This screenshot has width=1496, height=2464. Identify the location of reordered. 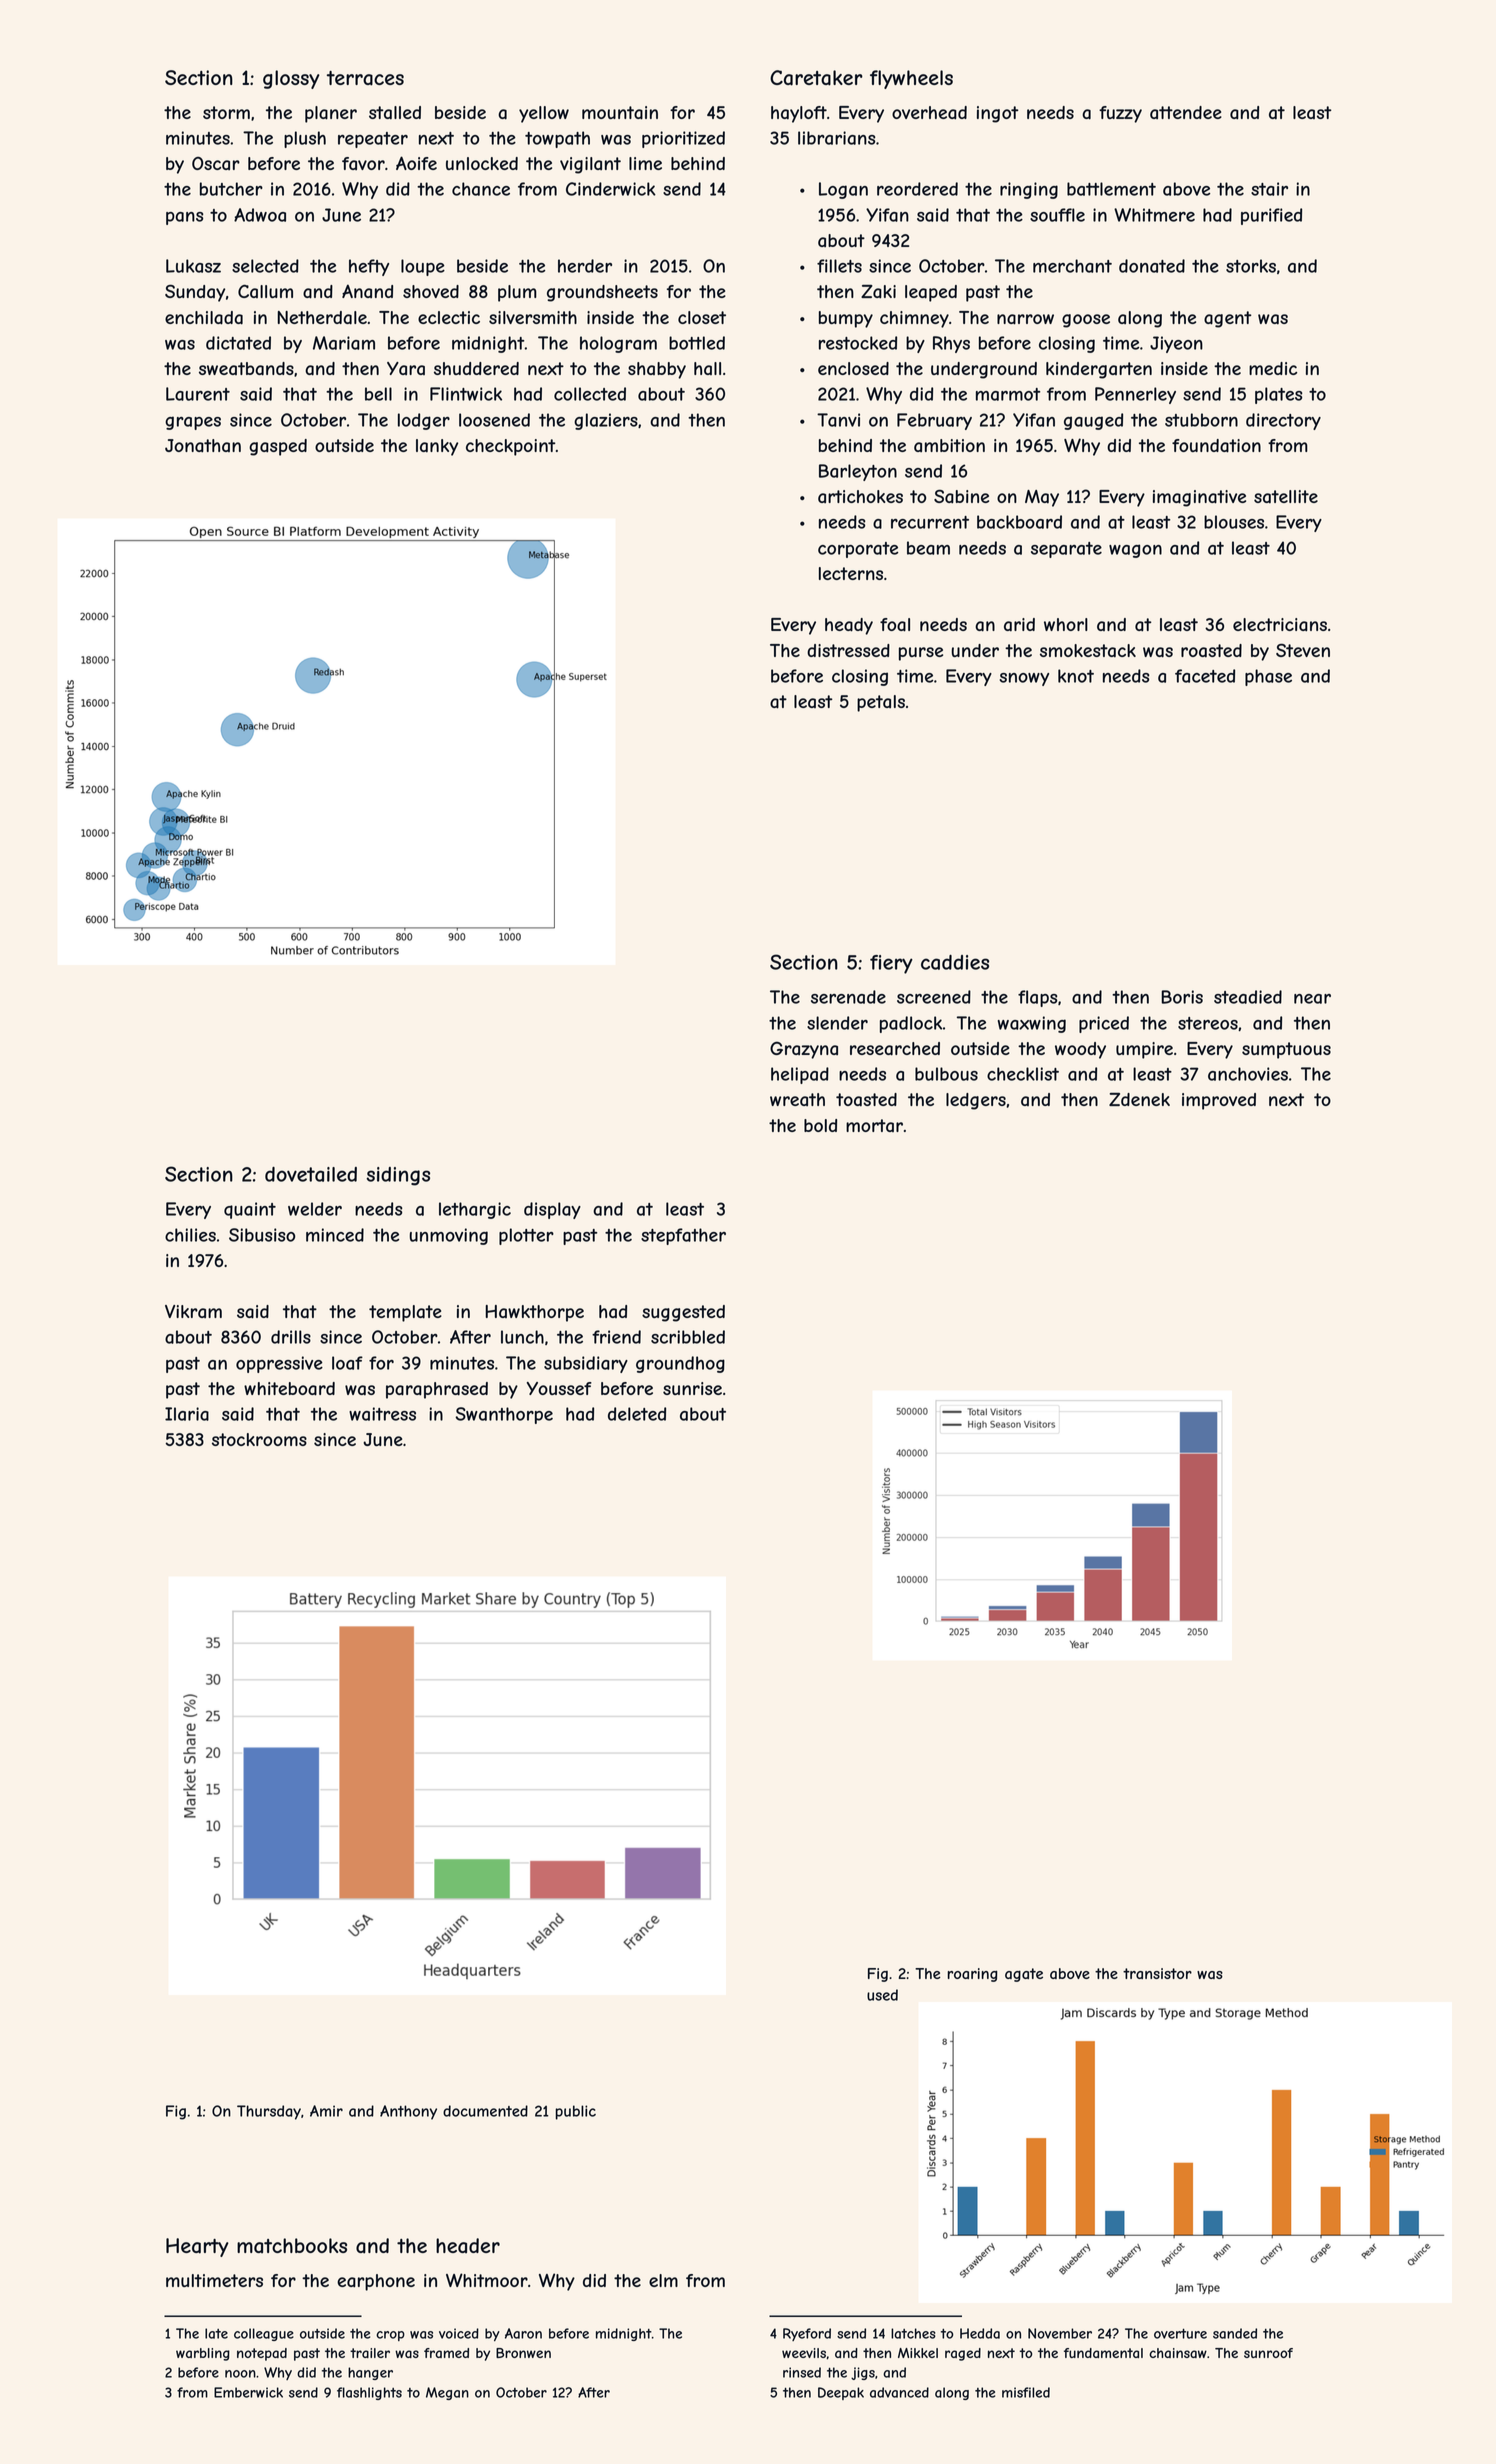
(917, 189).
